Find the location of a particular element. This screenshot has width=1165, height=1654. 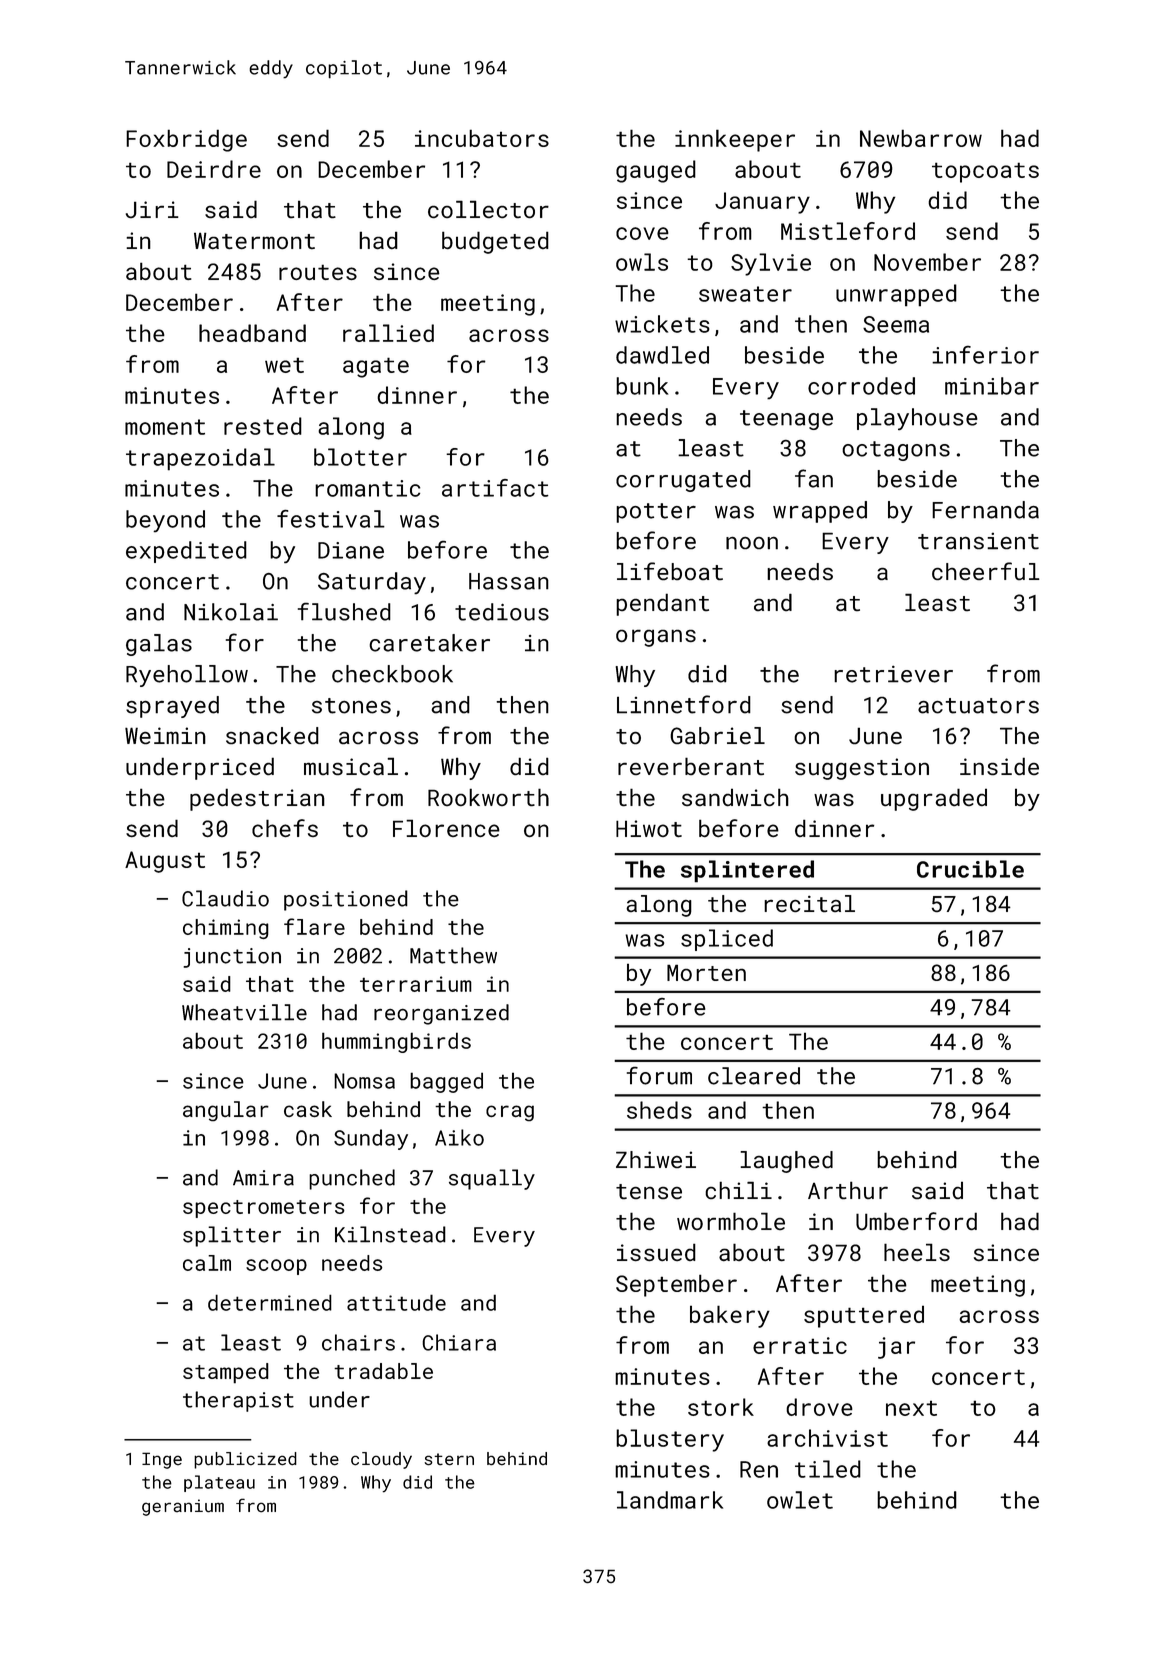

publicized is located at coordinates (245, 1460).
